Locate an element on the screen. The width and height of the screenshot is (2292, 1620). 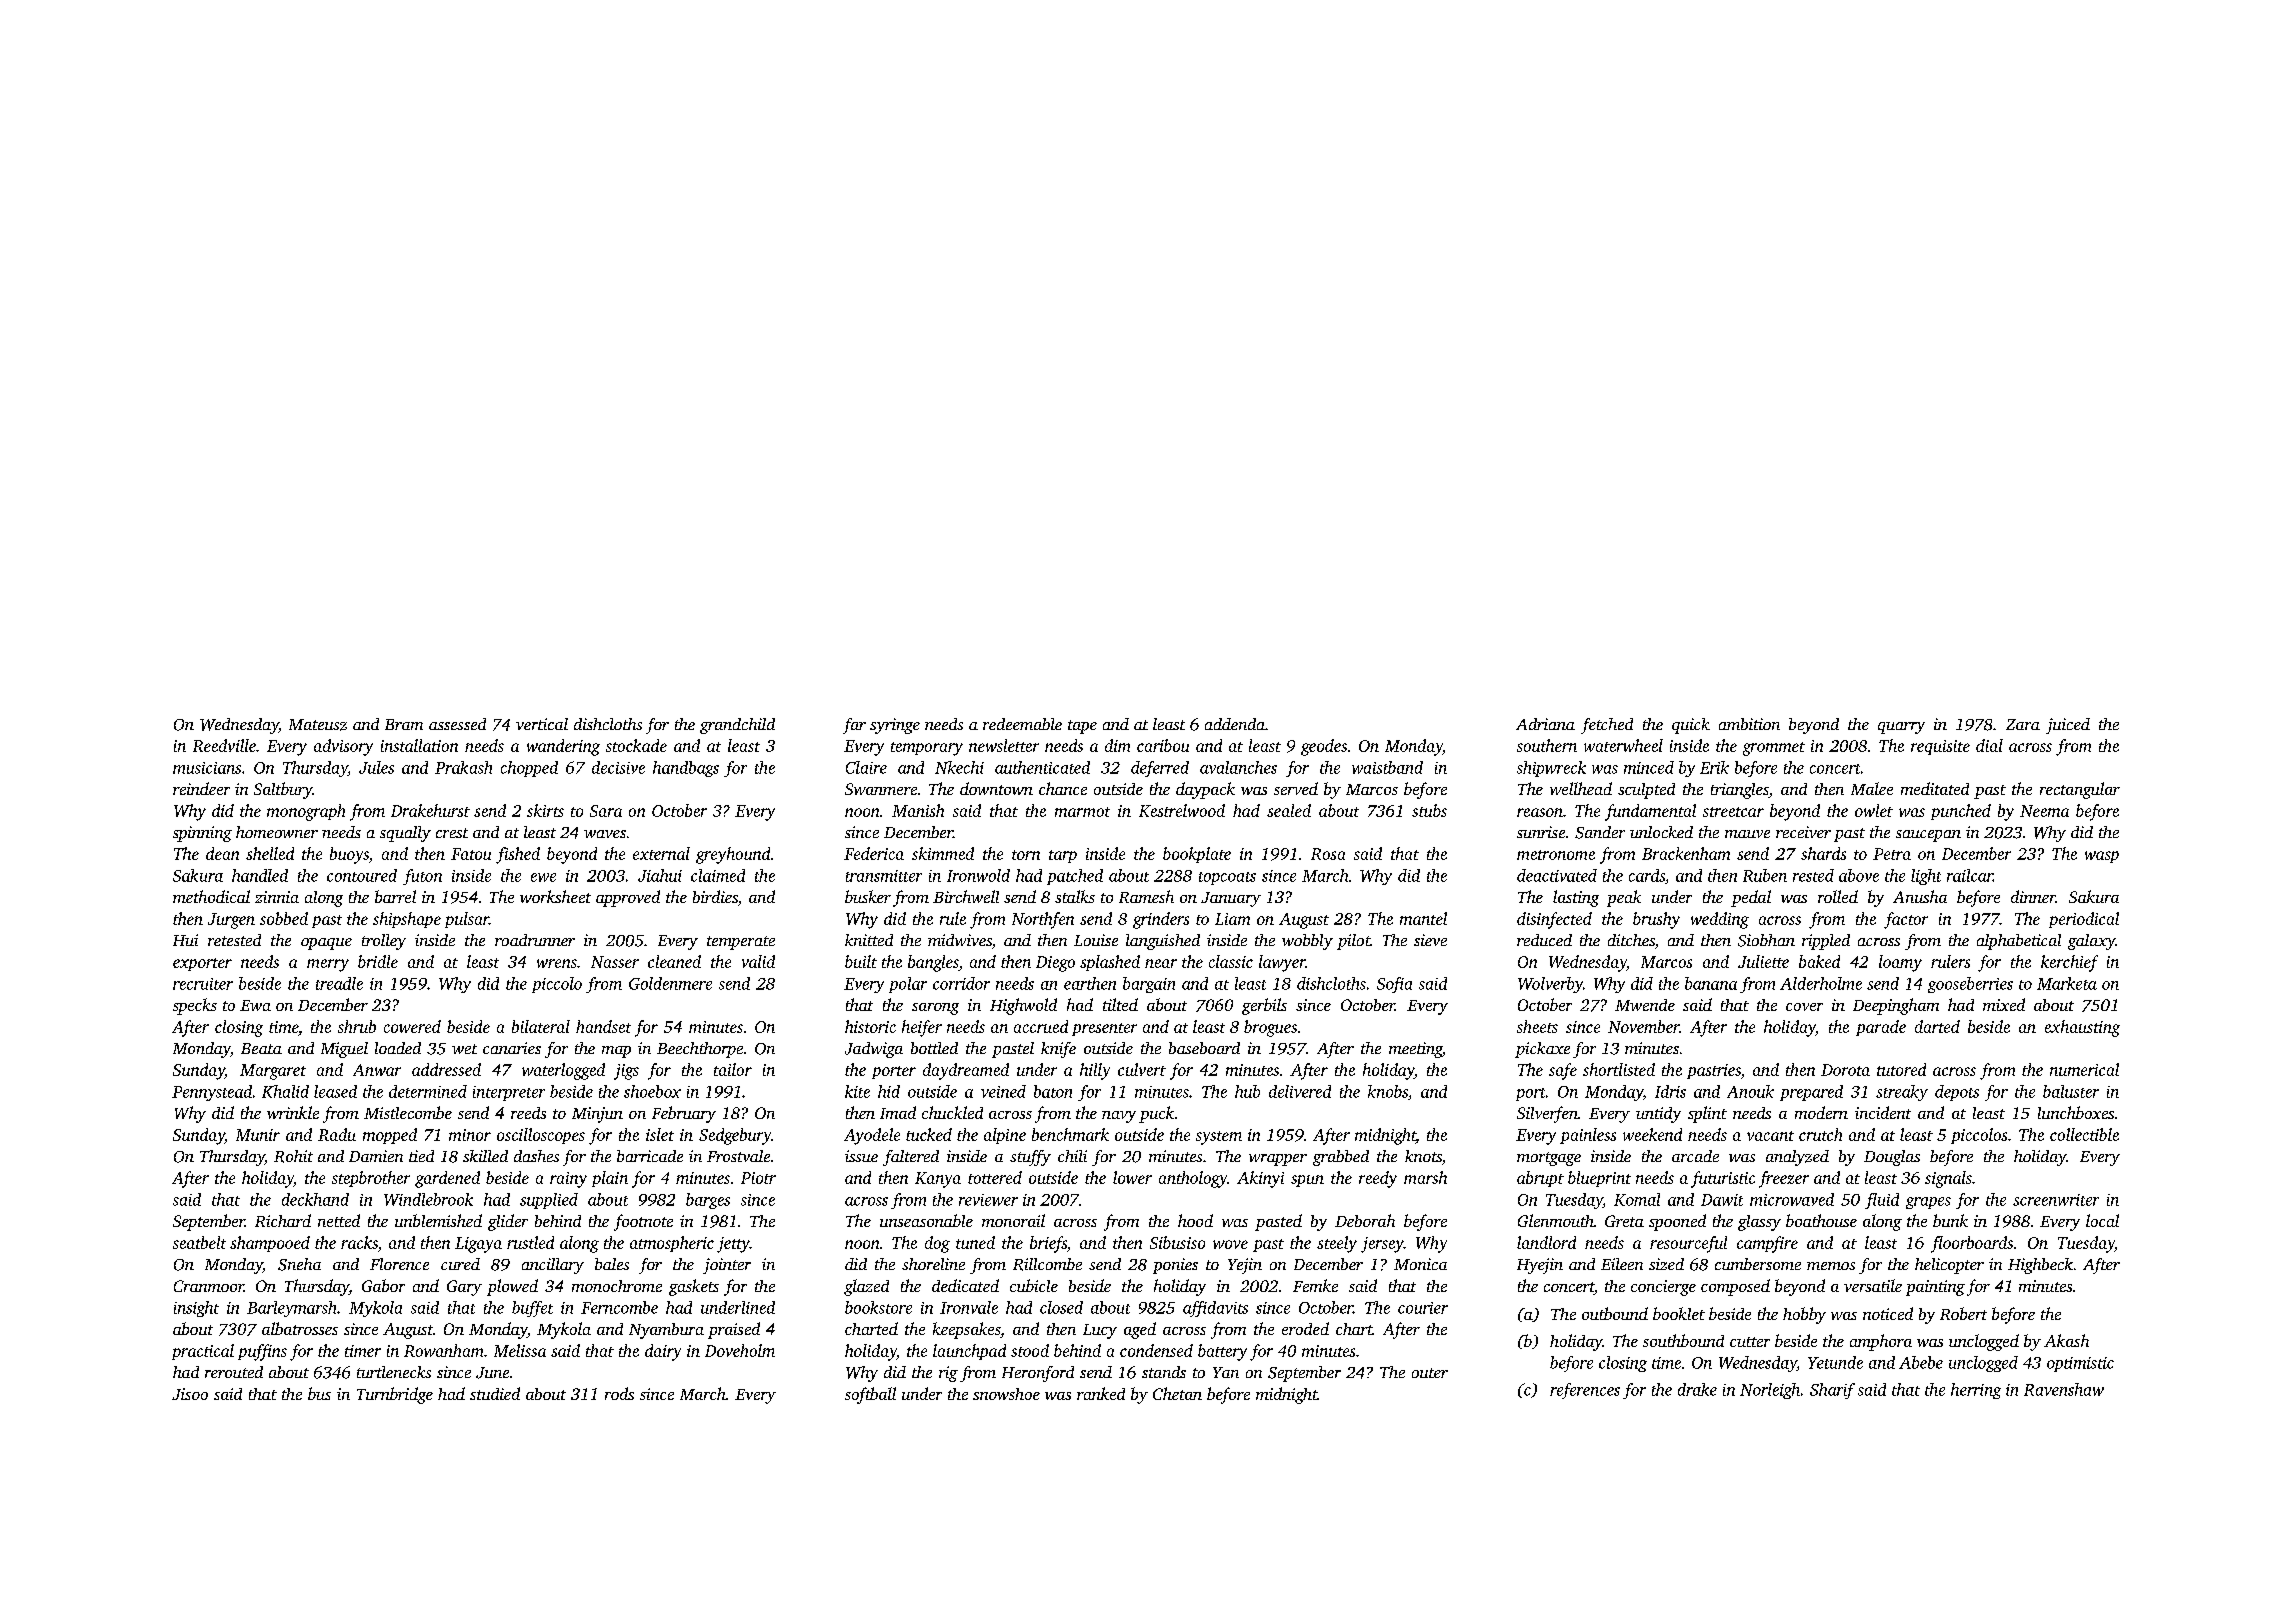
Khalid is located at coordinates (285, 1091).
